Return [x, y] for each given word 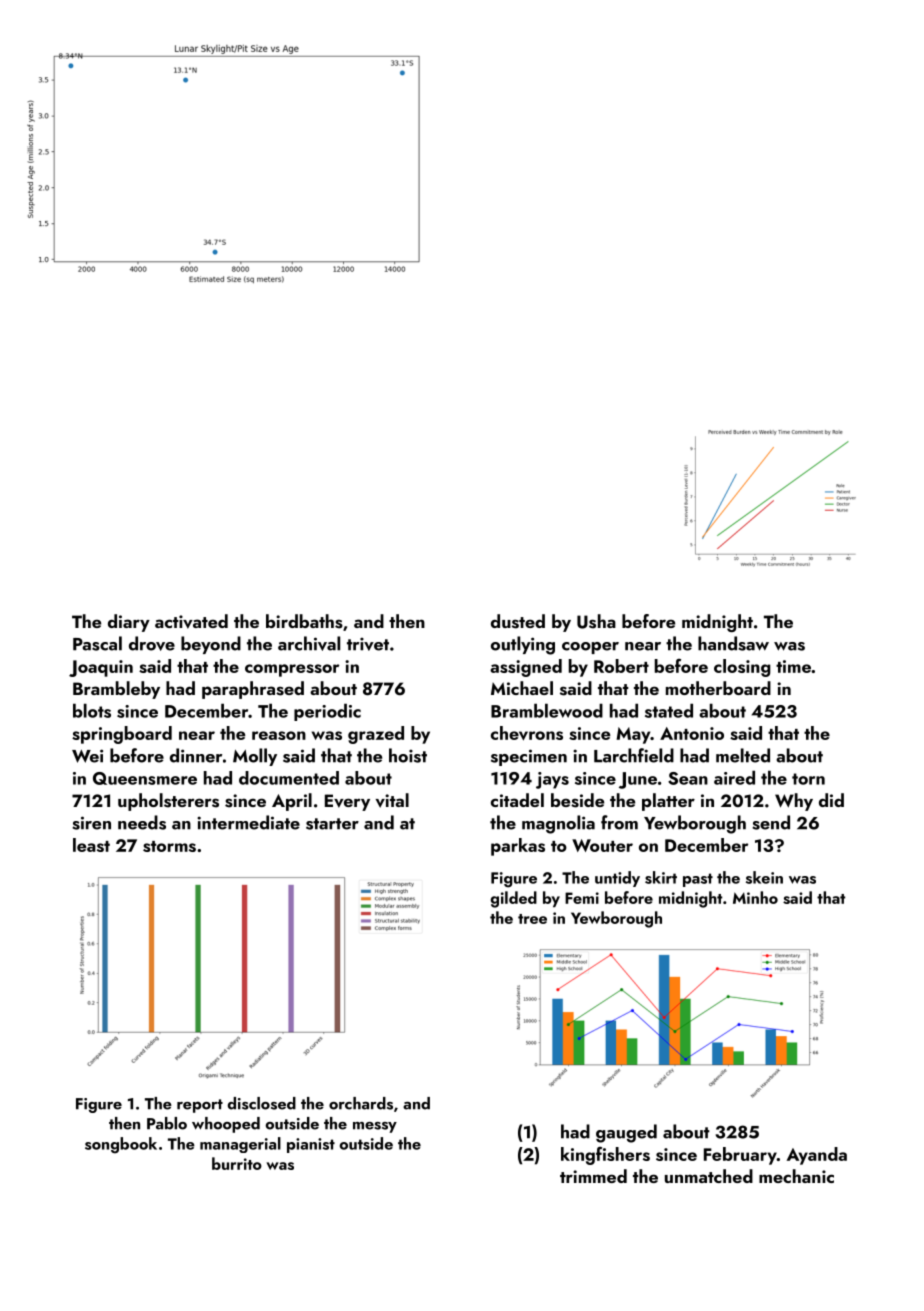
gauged [626, 1133]
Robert [621, 666]
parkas [518, 847]
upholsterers [168, 802]
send [771, 822]
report [200, 1106]
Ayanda [817, 1156]
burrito [237, 1163]
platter [668, 802]
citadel [517, 800]
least [91, 845]
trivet [368, 644]
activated [191, 621]
